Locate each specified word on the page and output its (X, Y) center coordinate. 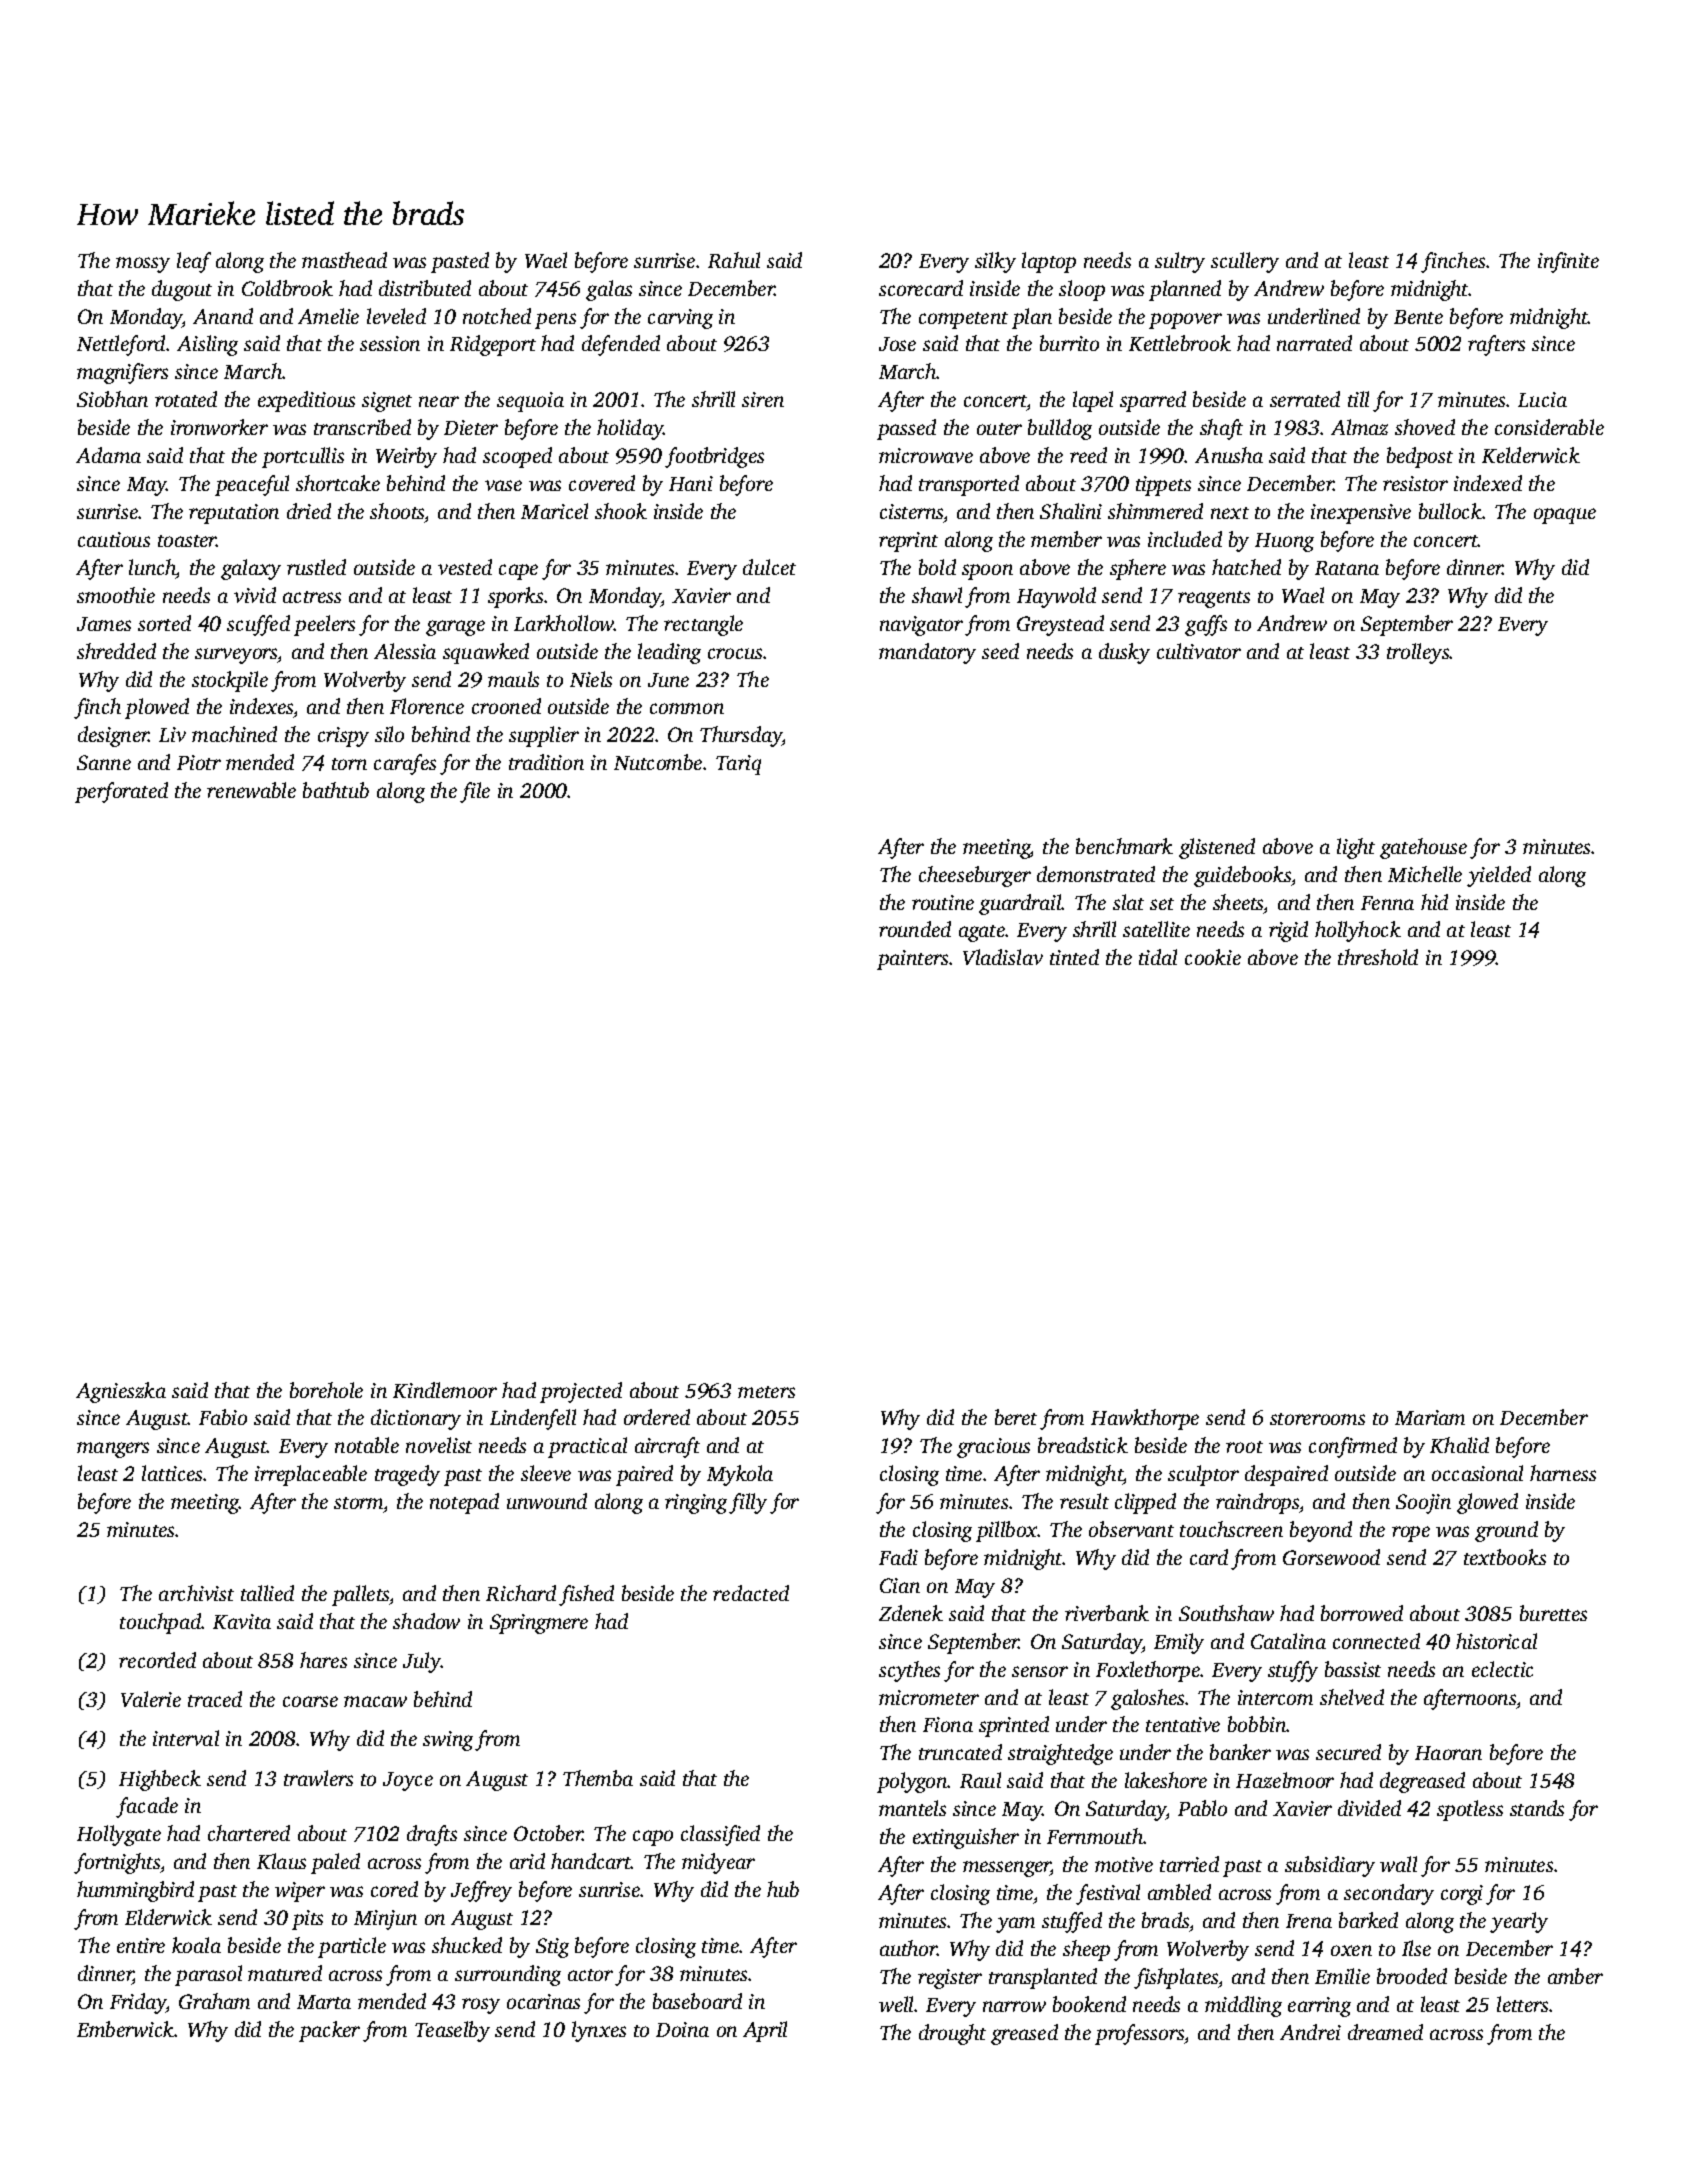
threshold (1378, 957)
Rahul (734, 260)
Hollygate (119, 1835)
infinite (1568, 262)
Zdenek (911, 1613)
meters (766, 1392)
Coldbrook (287, 288)
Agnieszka (121, 1392)
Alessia (405, 651)
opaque (1565, 516)
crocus (736, 653)
